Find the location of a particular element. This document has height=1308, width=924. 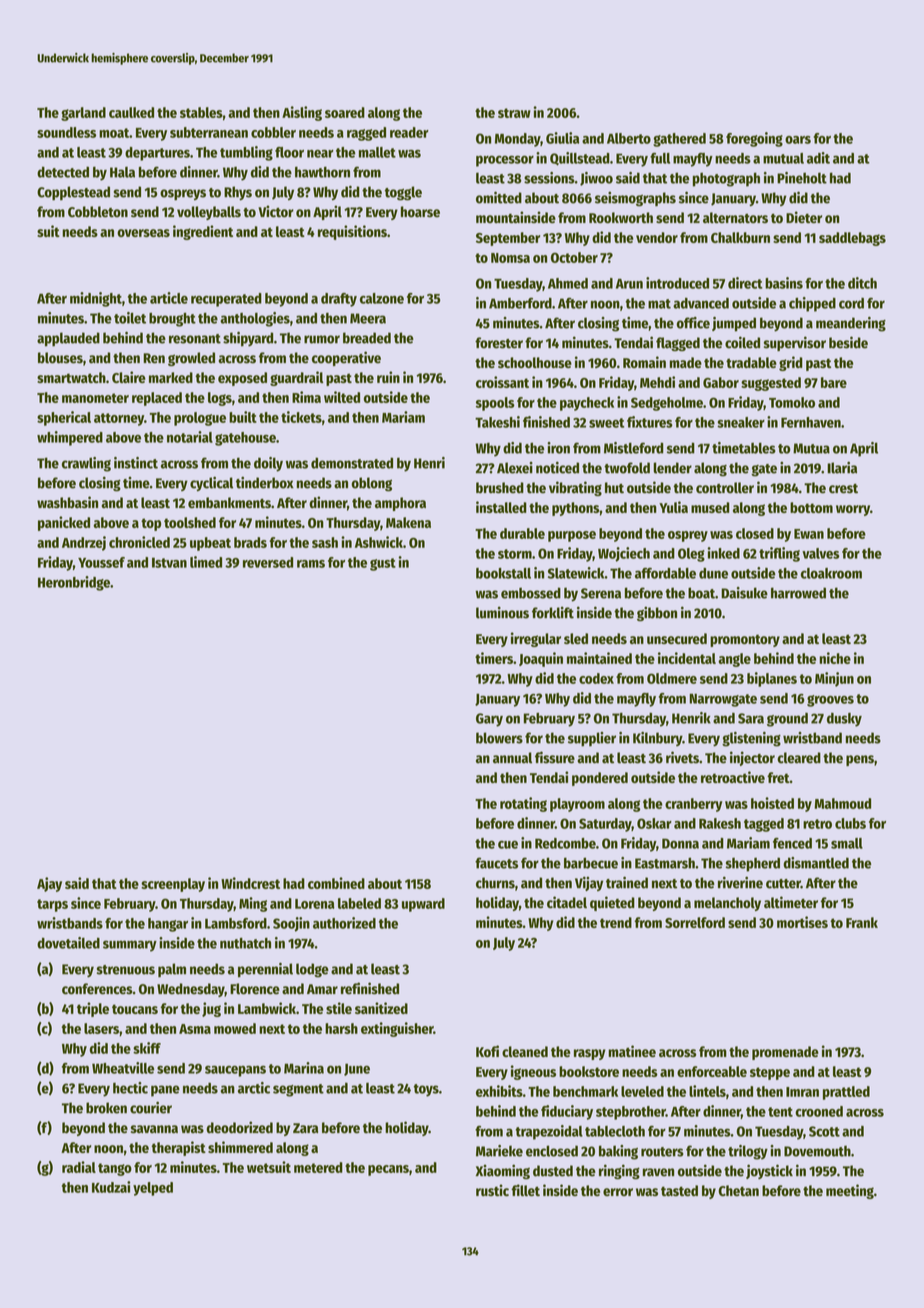

therapist is located at coordinates (178, 1148).
